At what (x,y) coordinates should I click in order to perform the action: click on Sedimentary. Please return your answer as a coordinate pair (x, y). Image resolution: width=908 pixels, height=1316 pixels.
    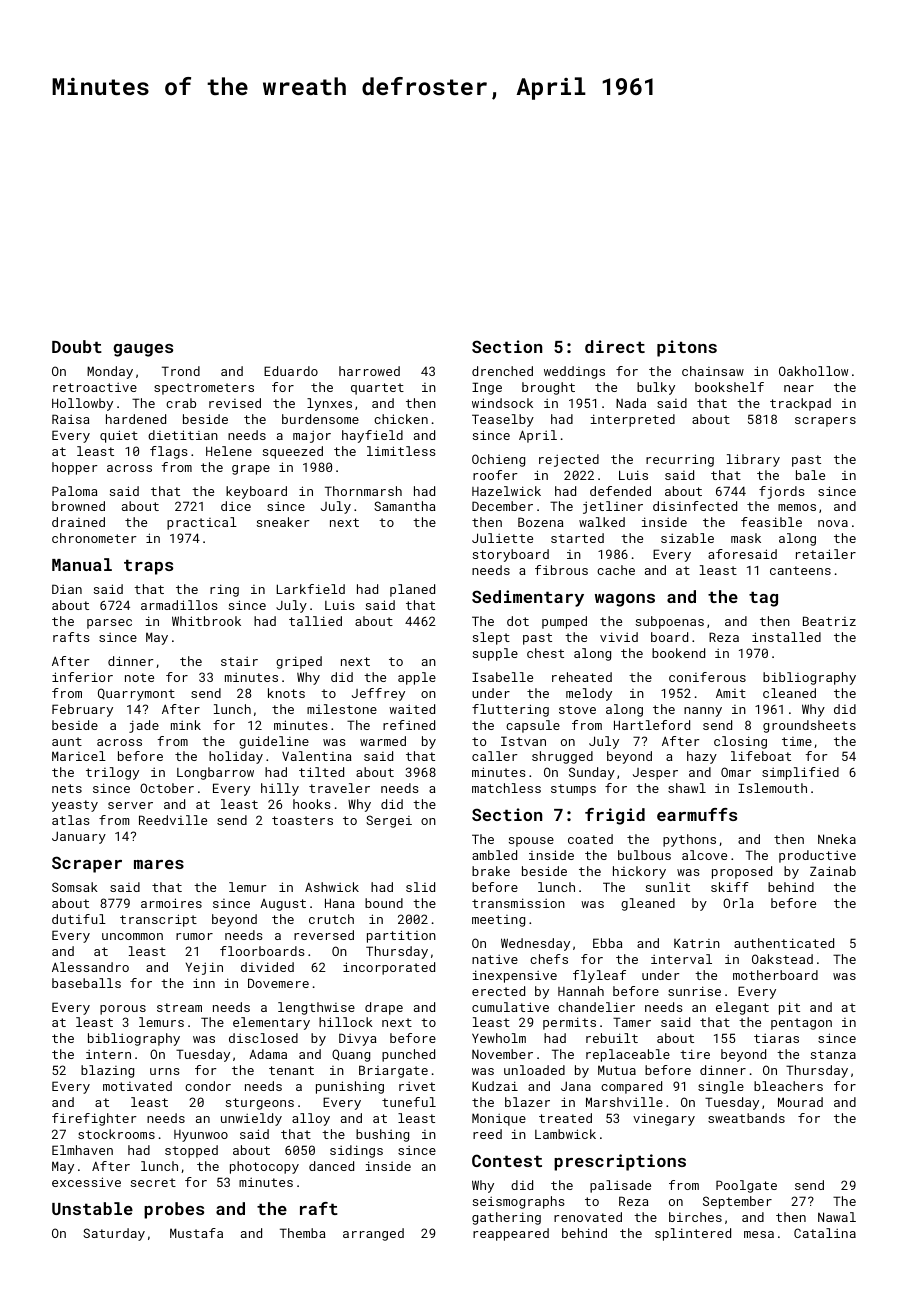
    Looking at the image, I should click on (528, 598).
